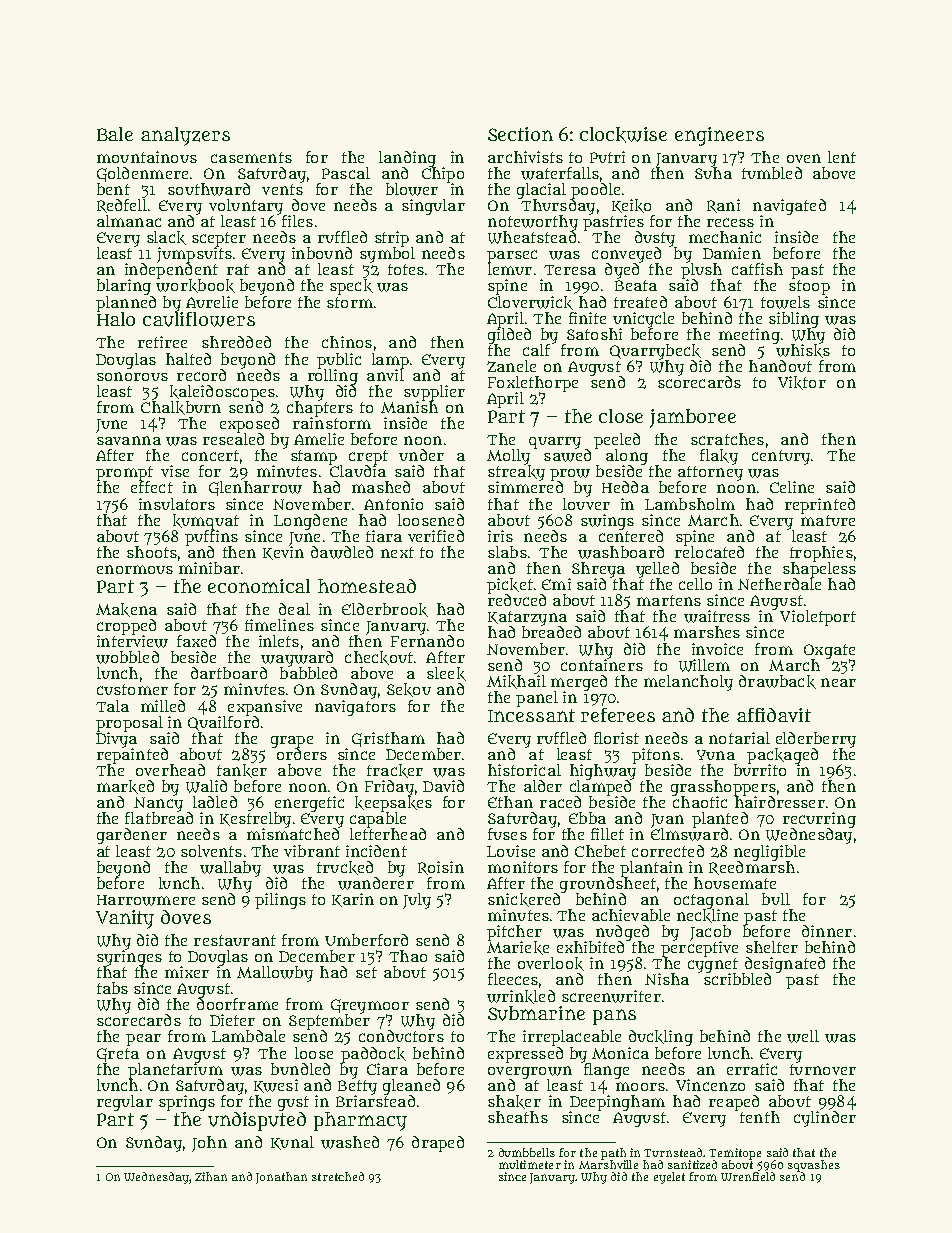 The height and width of the document is (1233, 952). I want to click on analyzers, so click(185, 136).
